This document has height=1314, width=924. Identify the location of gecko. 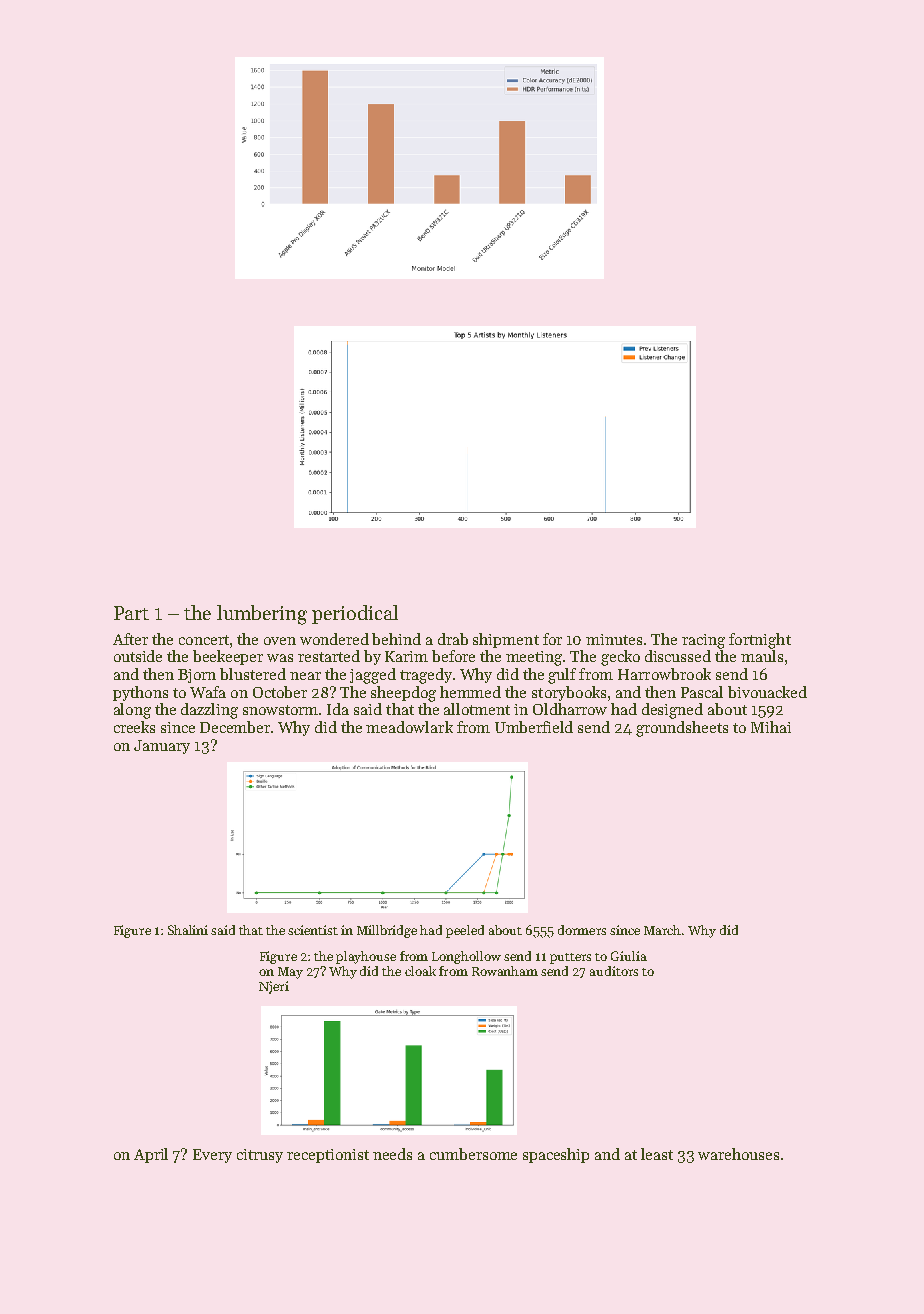
(620, 658).
